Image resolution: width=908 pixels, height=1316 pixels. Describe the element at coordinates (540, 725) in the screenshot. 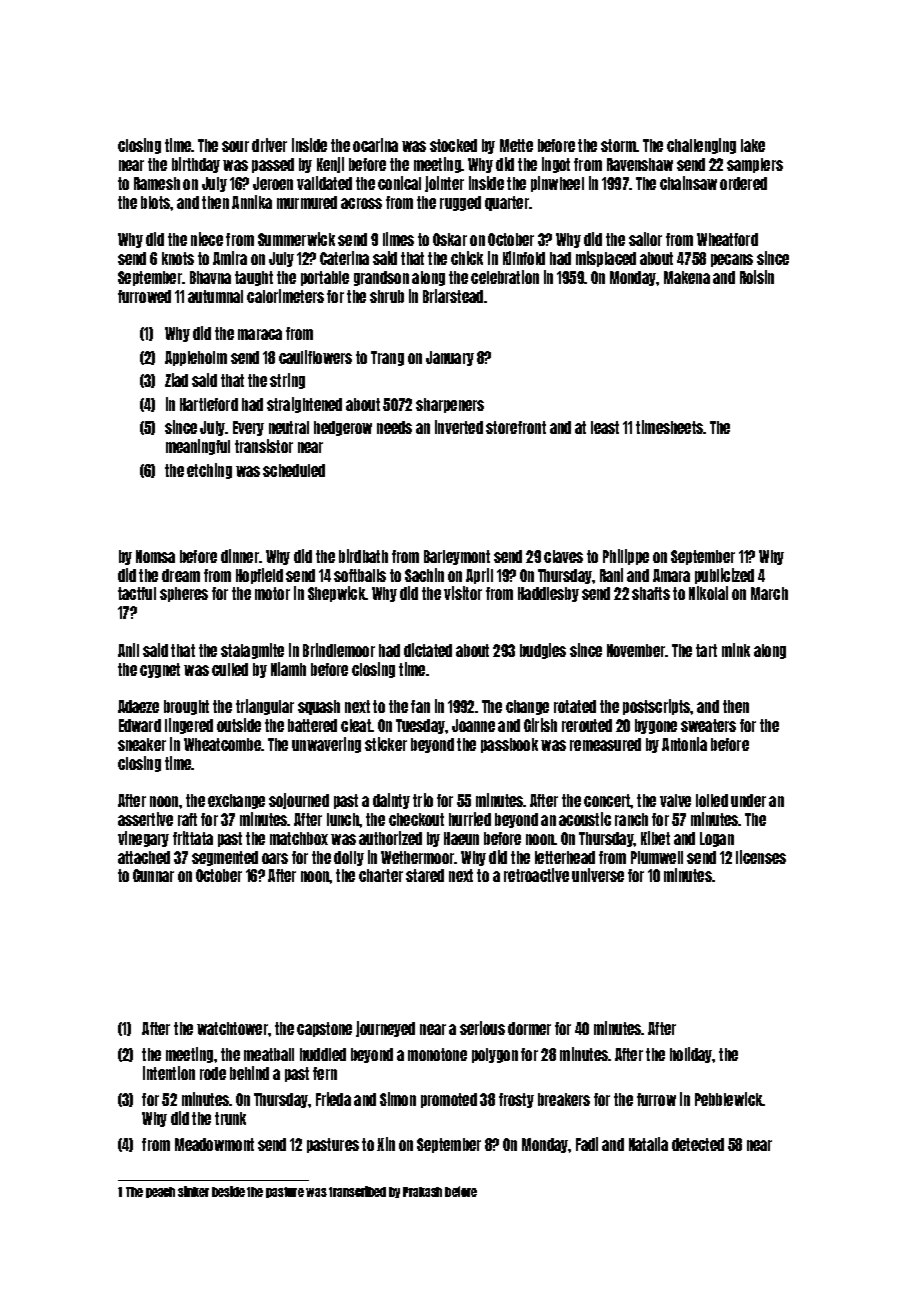

I see `Girish` at that location.
